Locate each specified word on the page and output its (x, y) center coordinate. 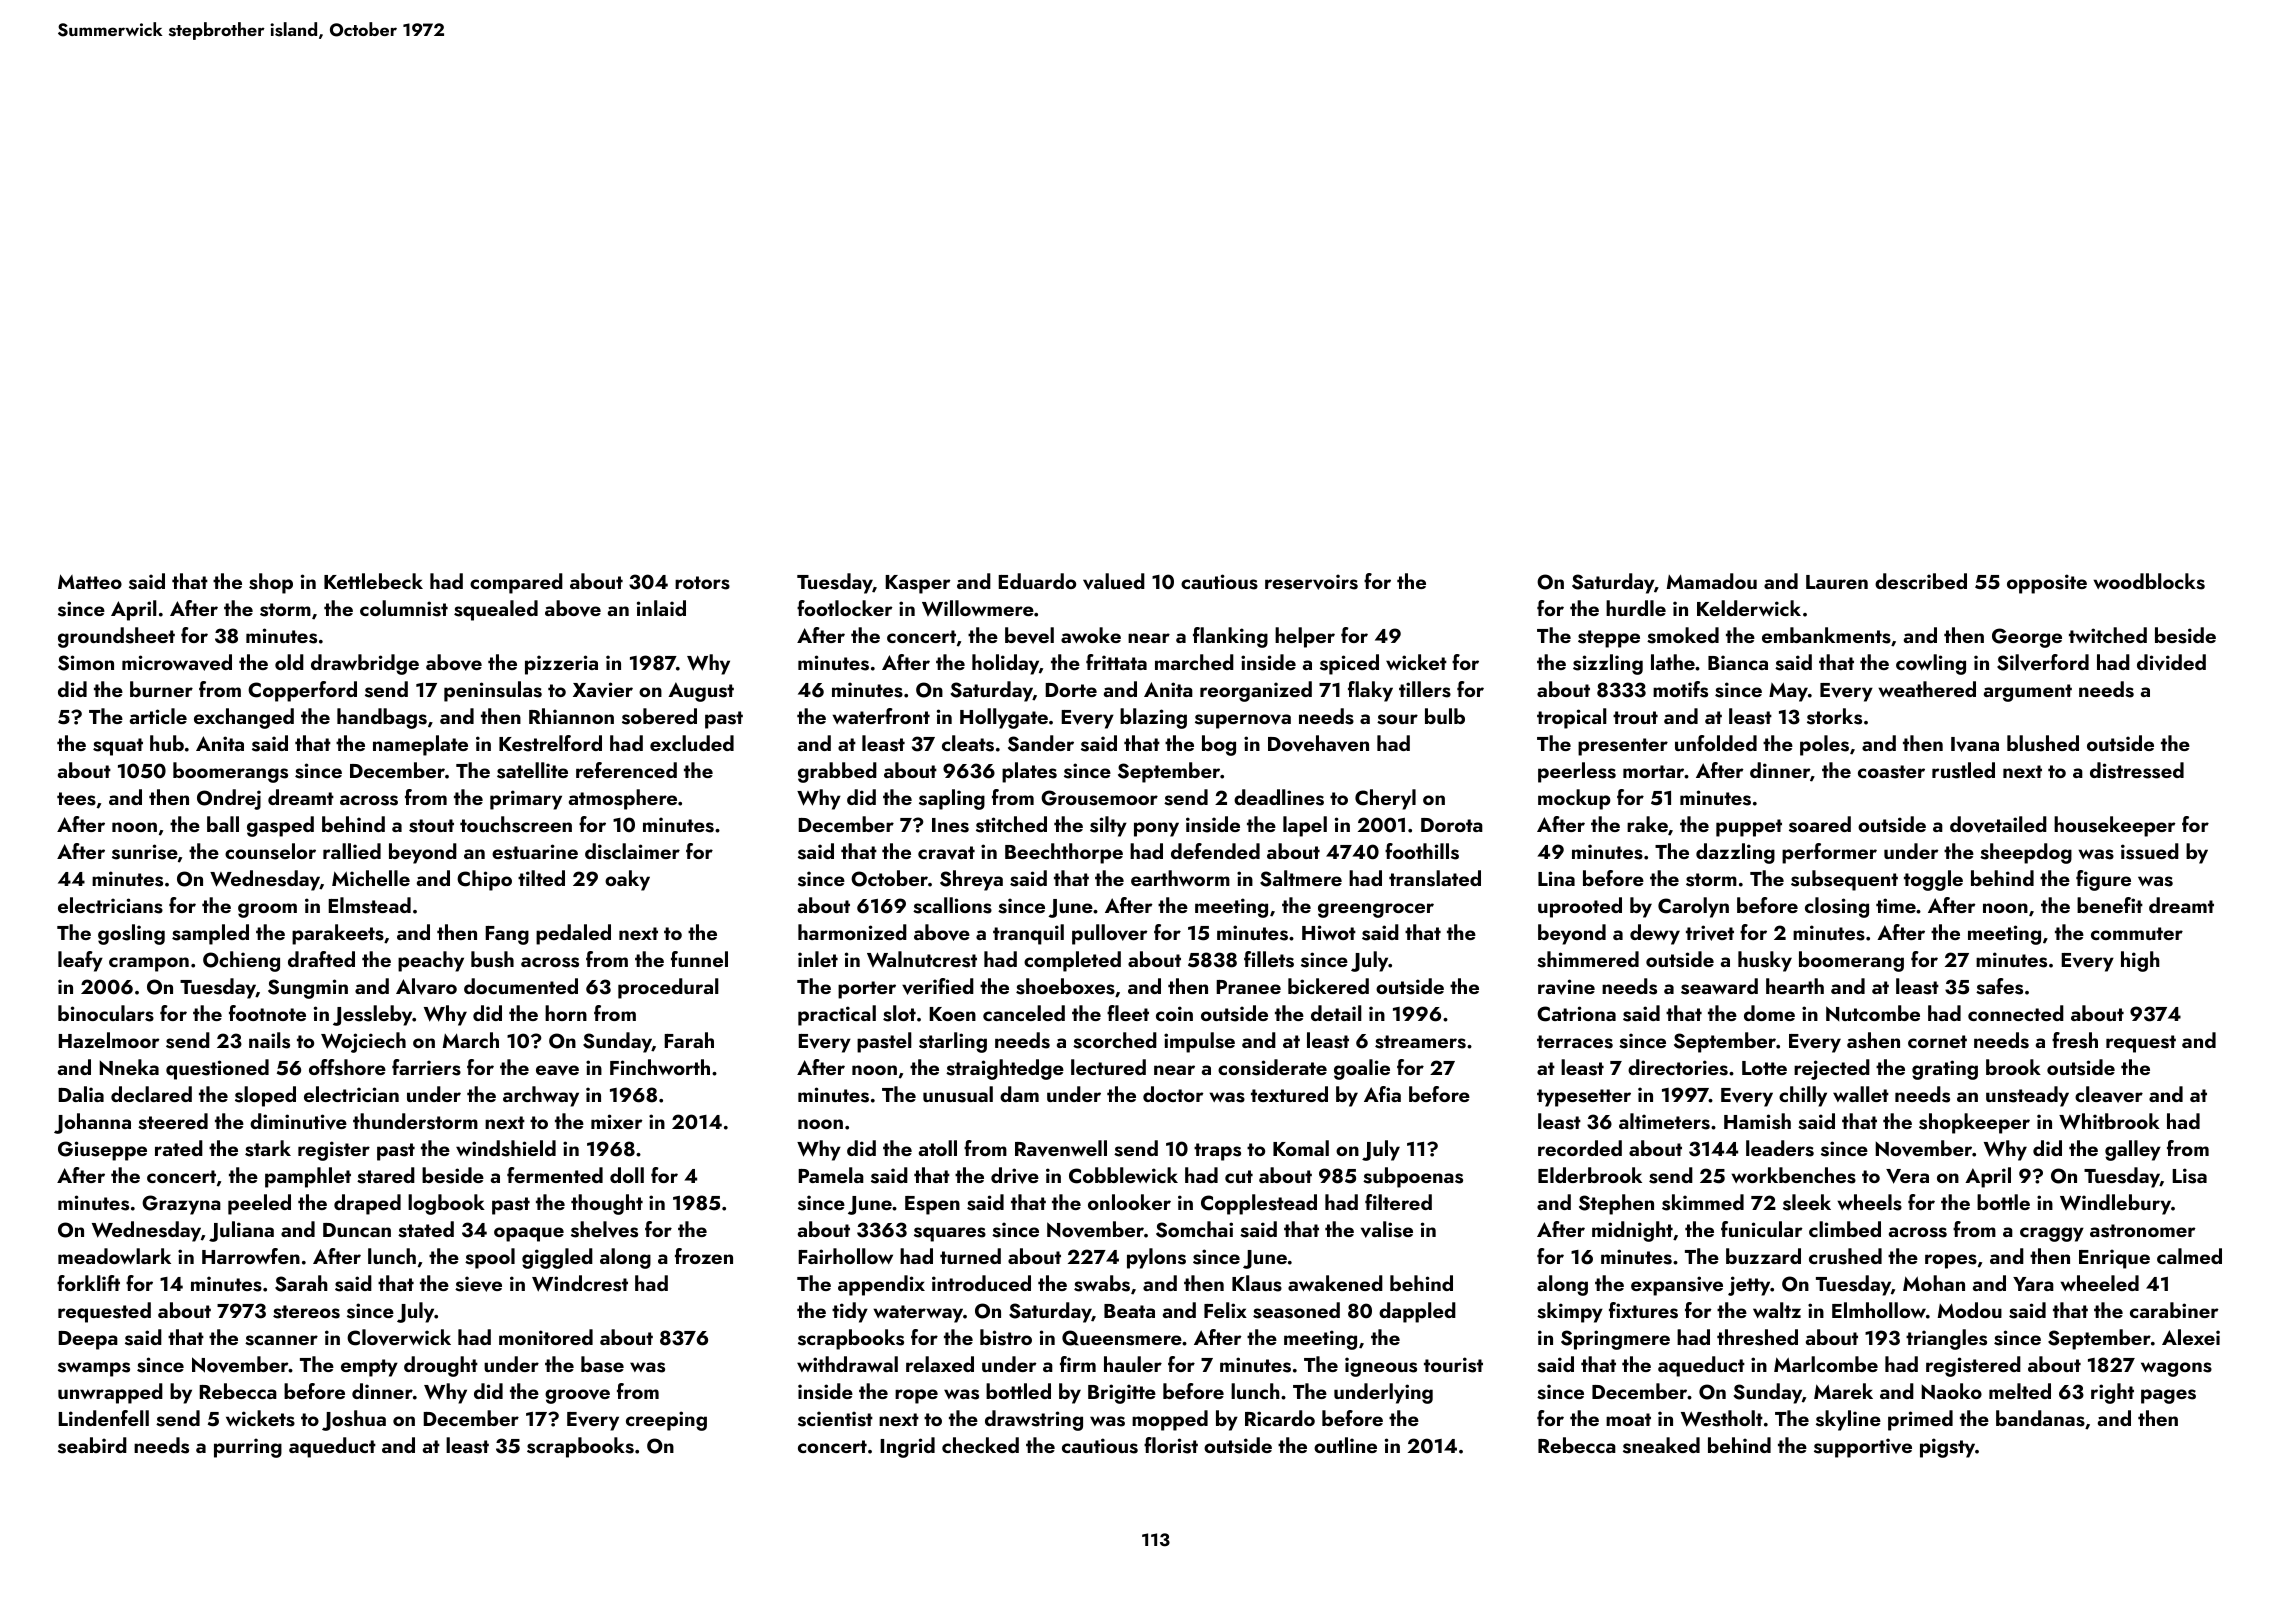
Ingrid (907, 1447)
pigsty (1947, 1448)
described (1921, 581)
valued (1114, 581)
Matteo (90, 581)
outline (1345, 1445)
